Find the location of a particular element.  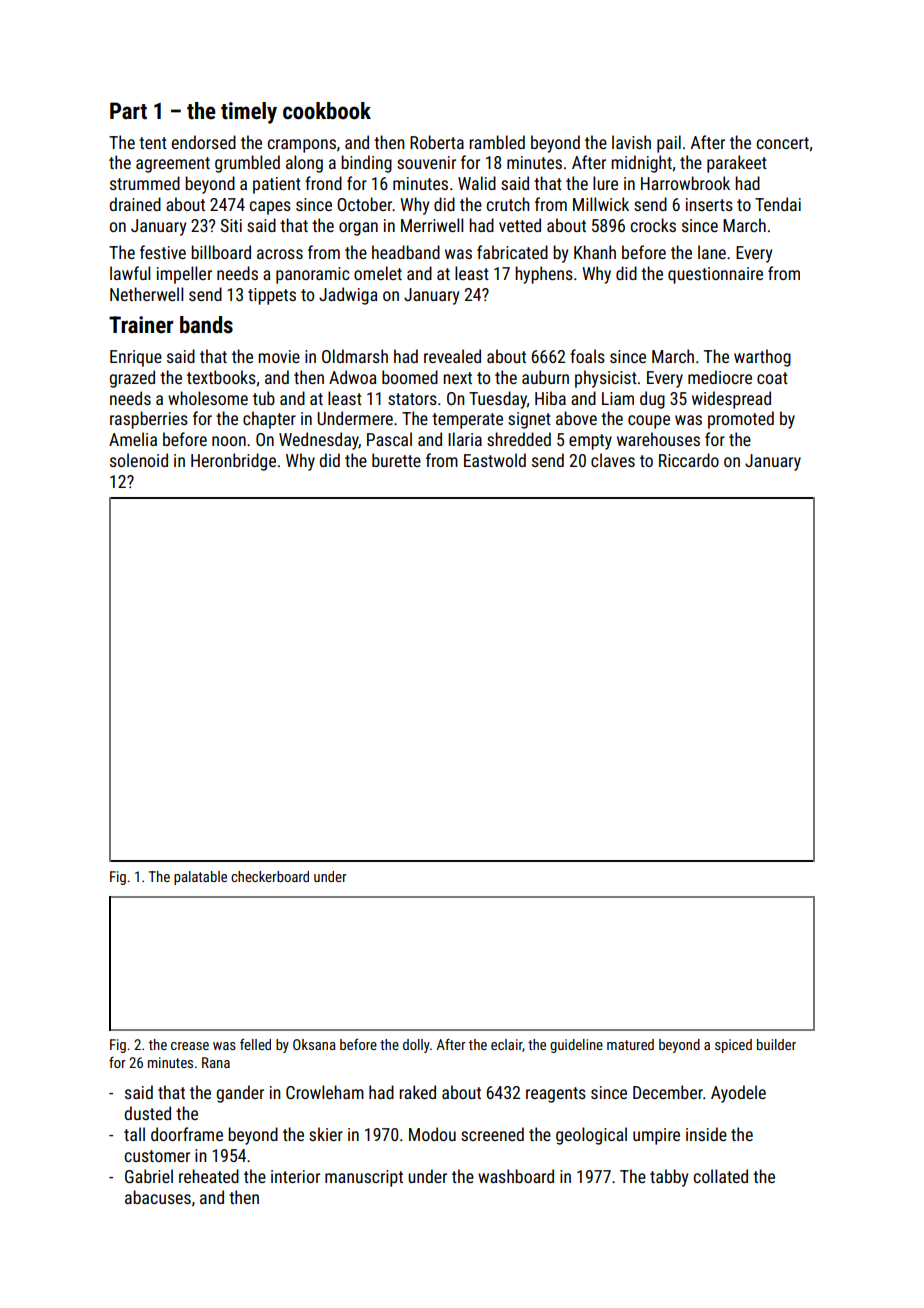

palatable is located at coordinates (200, 878).
